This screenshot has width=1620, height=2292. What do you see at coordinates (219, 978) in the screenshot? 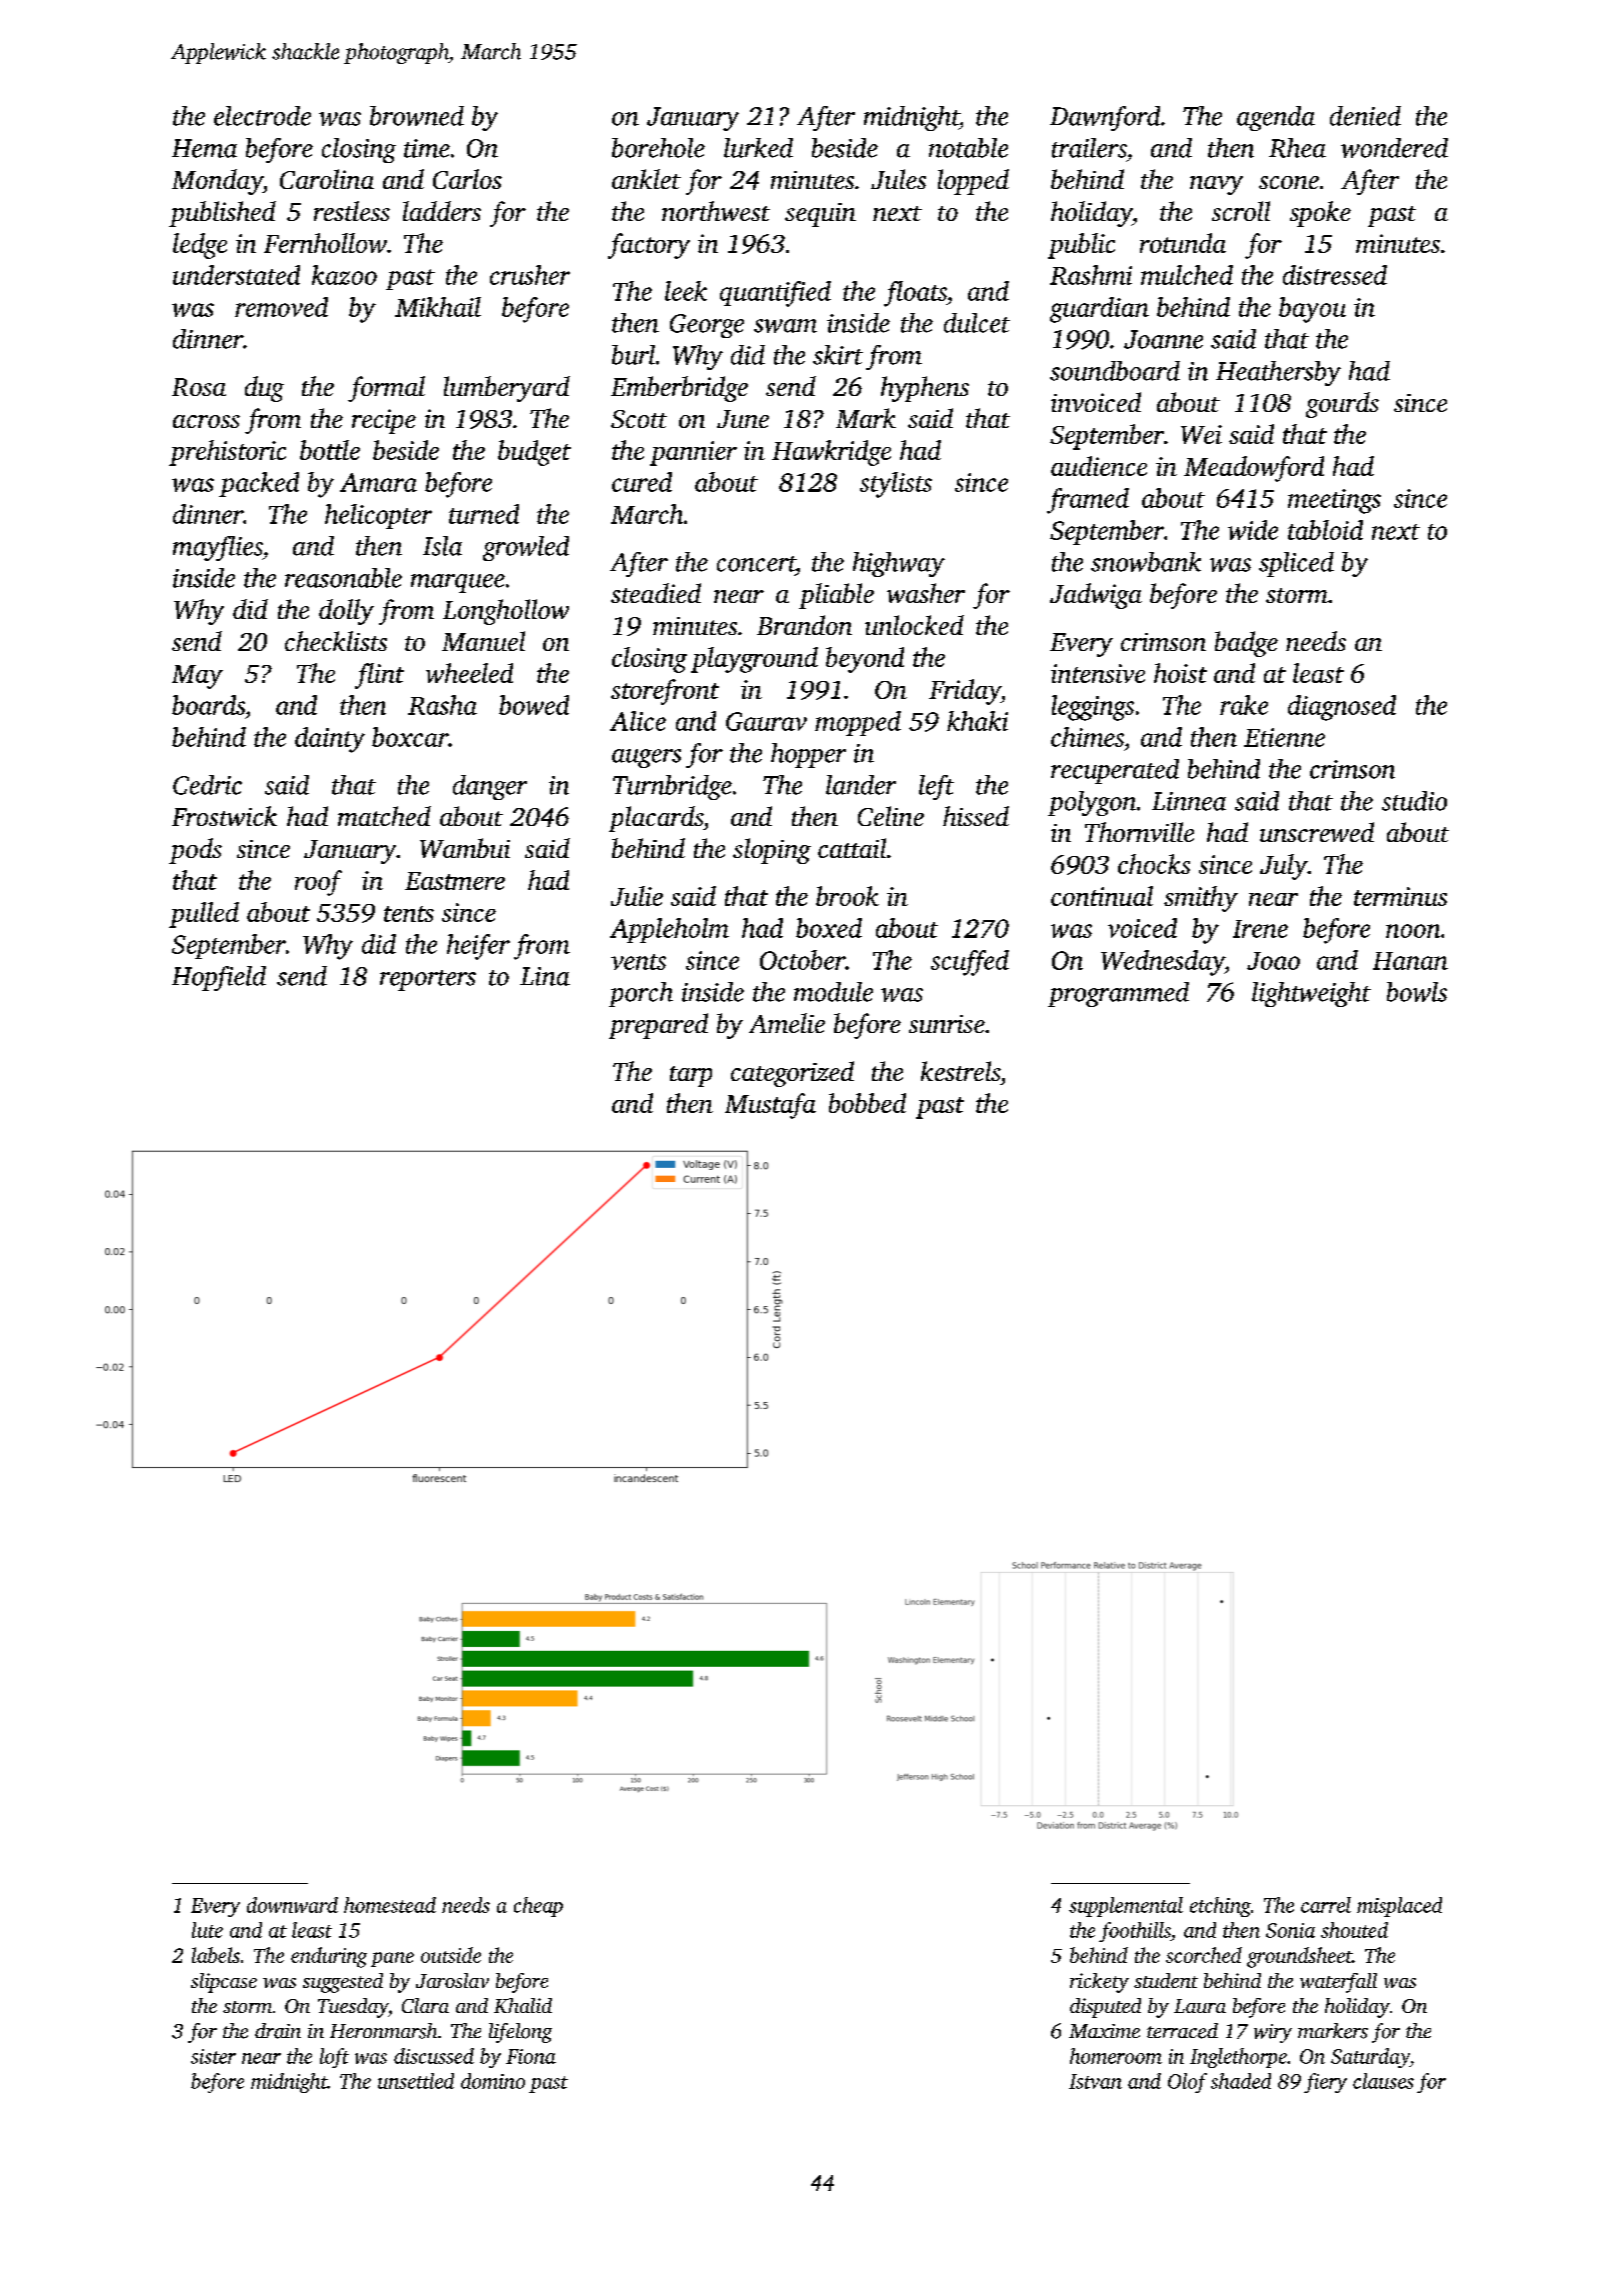
I see `Hopfield` at bounding box center [219, 978].
